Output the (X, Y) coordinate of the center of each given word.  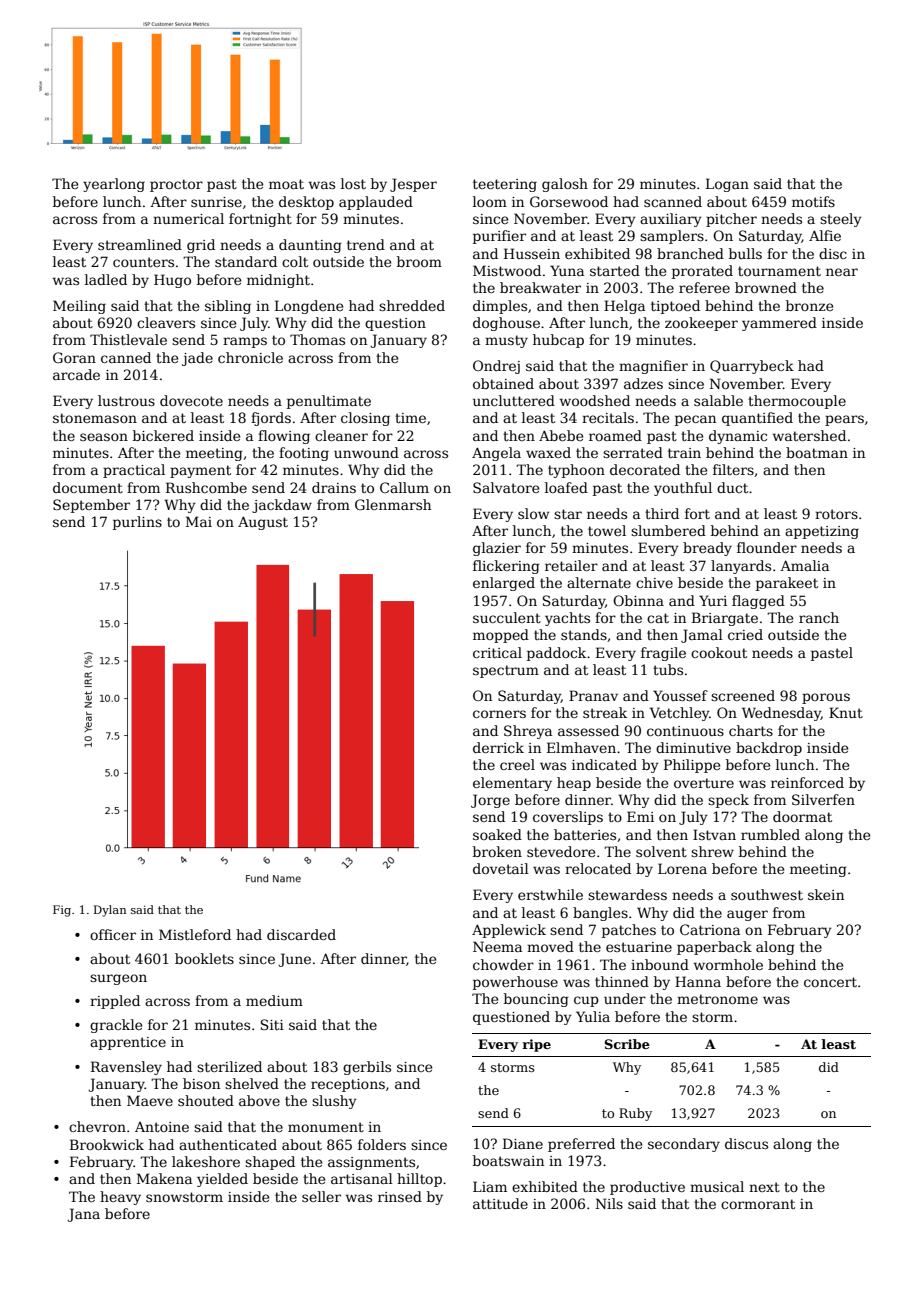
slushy (334, 1102)
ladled (106, 279)
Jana (83, 1215)
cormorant (758, 1204)
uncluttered (514, 400)
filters (733, 469)
